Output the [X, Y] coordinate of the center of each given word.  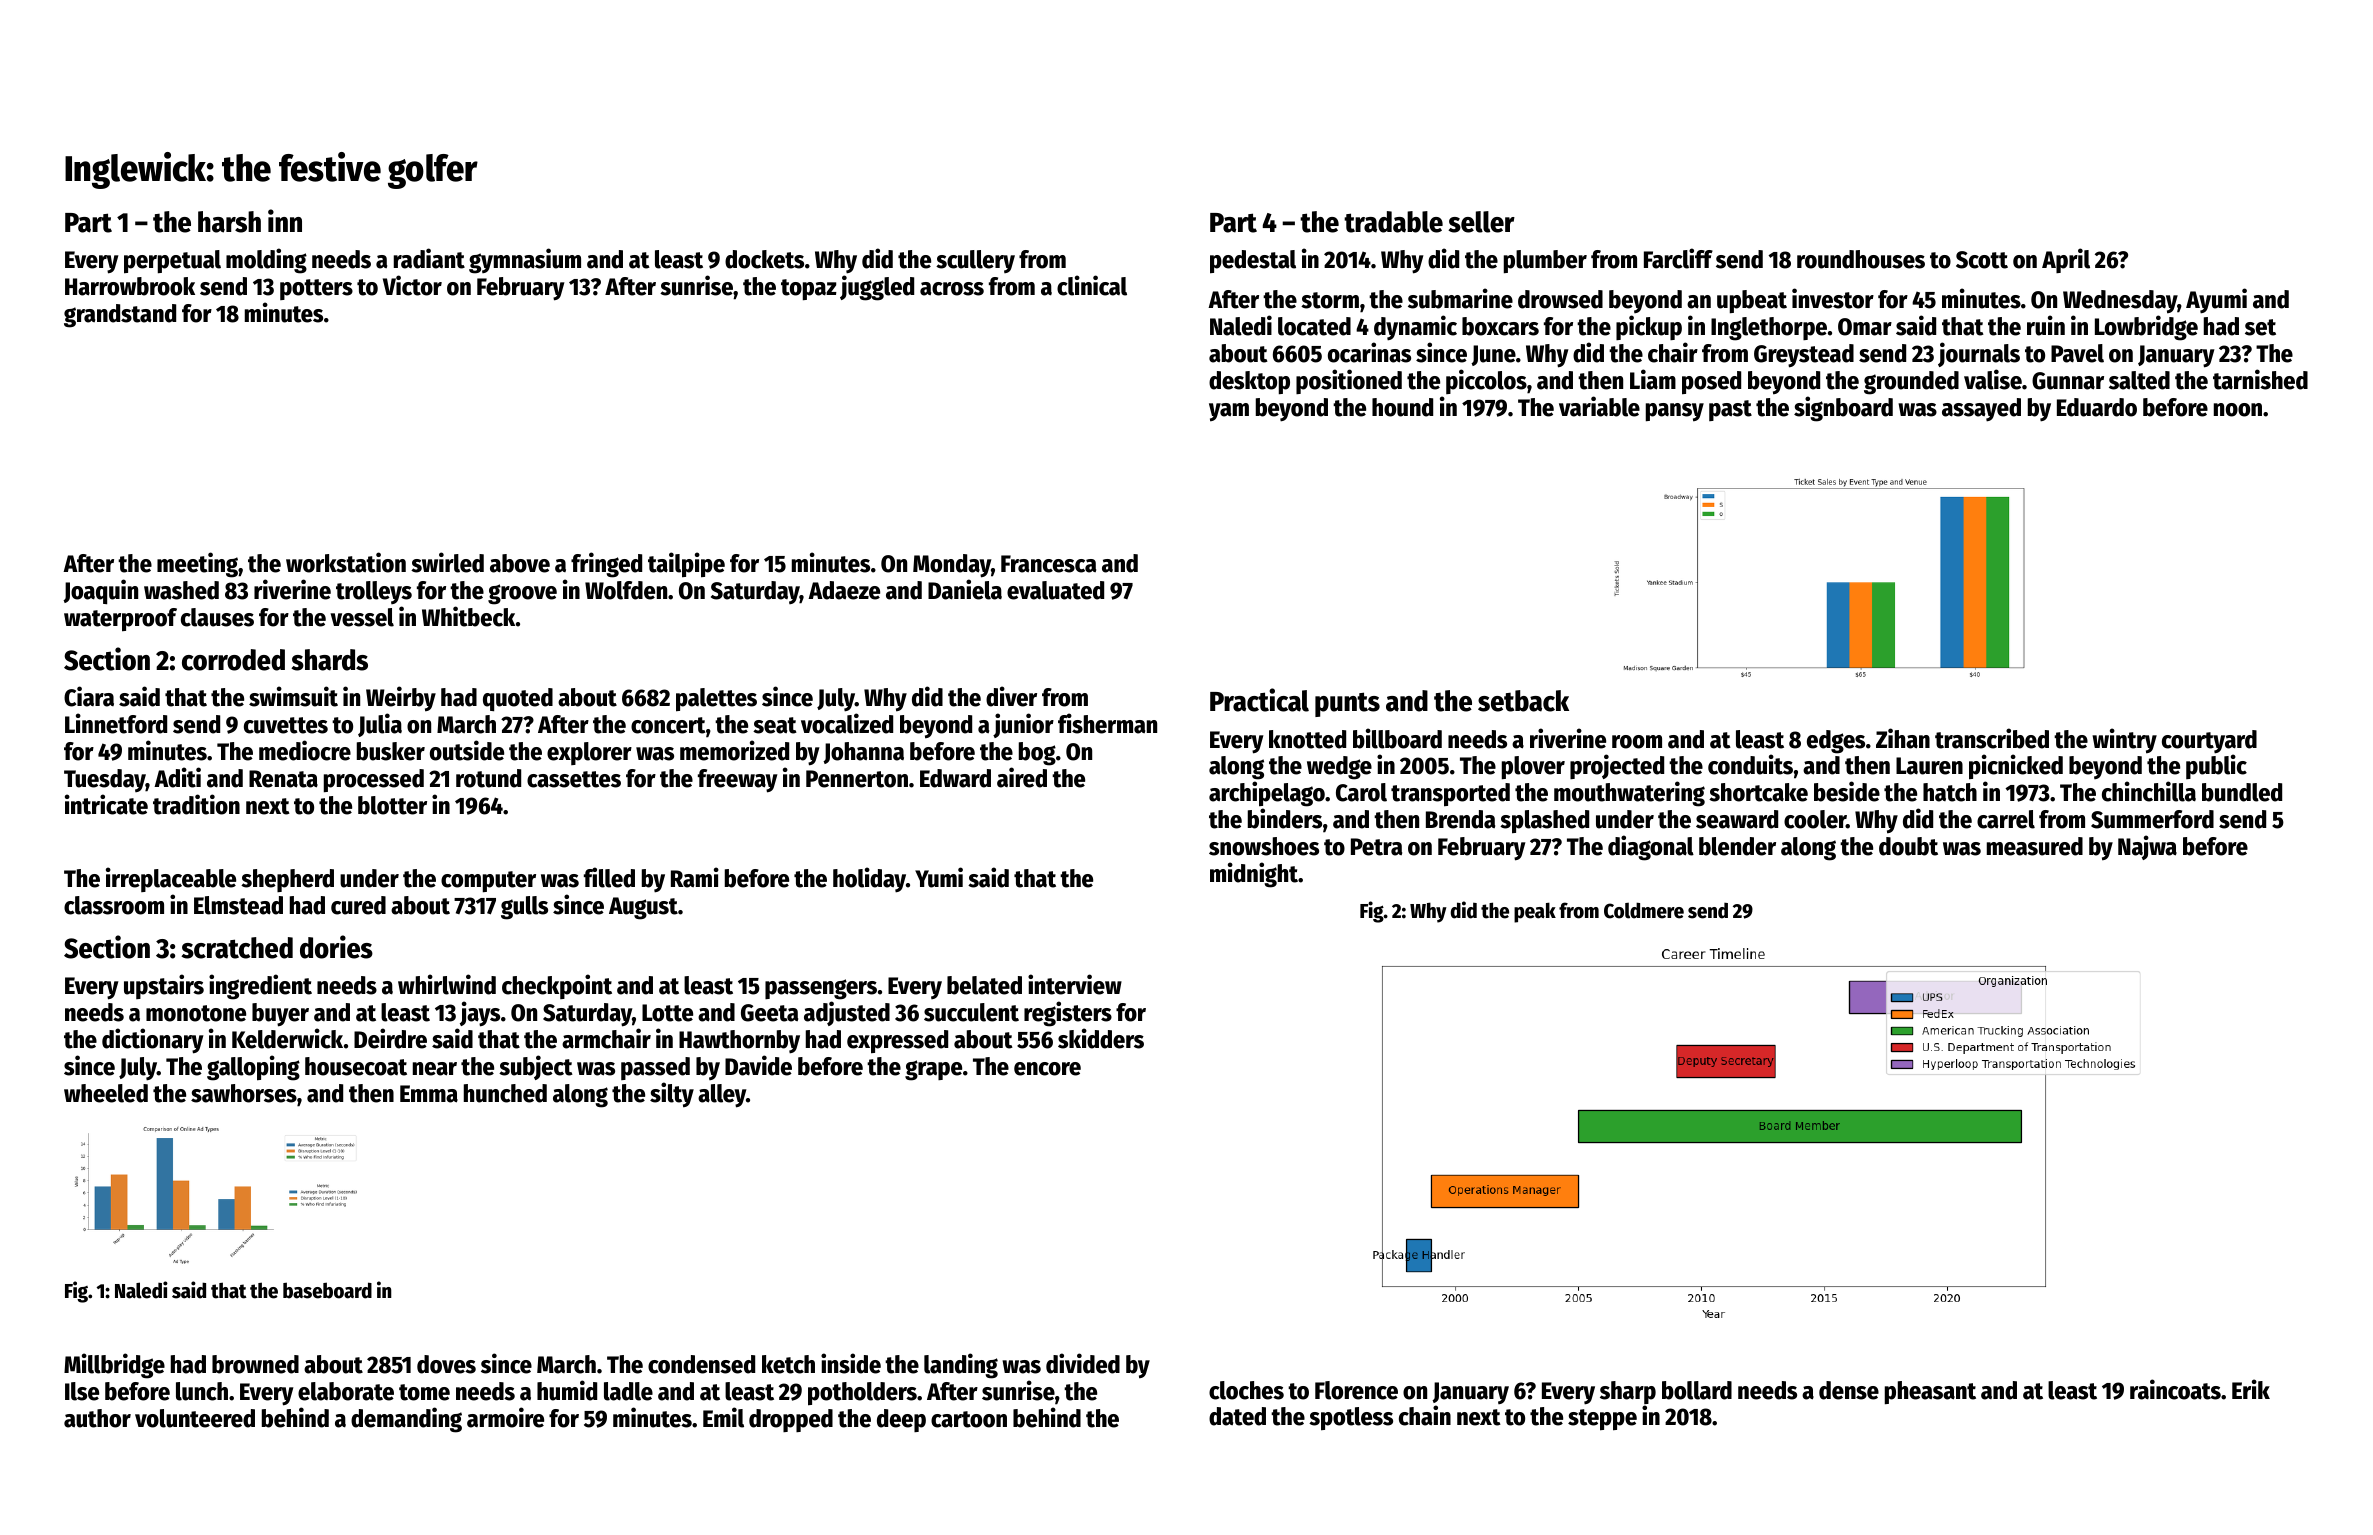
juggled [877, 288]
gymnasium [525, 261]
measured [2035, 846]
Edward [955, 778]
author [97, 1418]
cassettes [574, 779]
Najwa [2147, 847]
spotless [1351, 1419]
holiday [869, 880]
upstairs [164, 986]
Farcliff [1678, 258]
